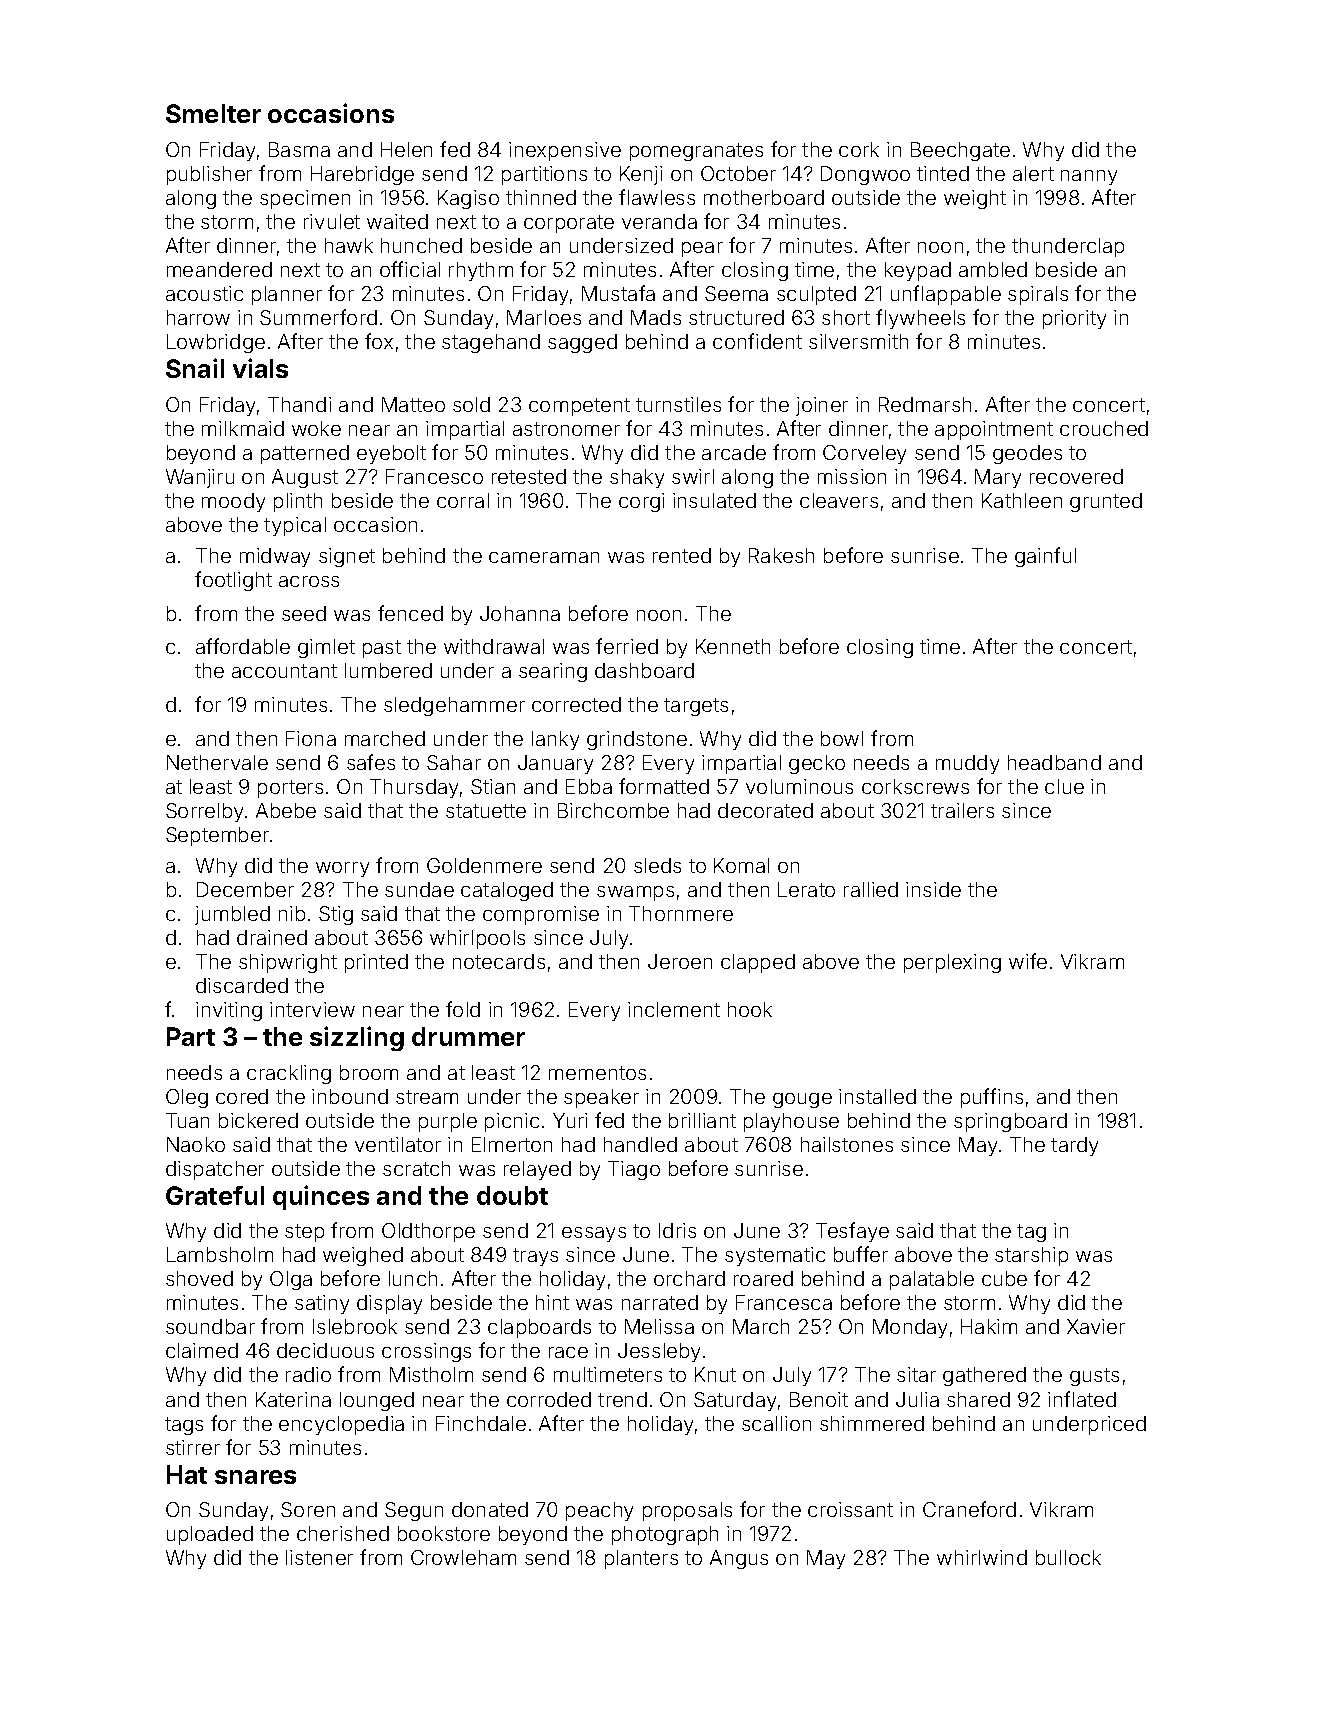  Describe the element at coordinates (305, 454) in the page. I see `patterned` at that location.
